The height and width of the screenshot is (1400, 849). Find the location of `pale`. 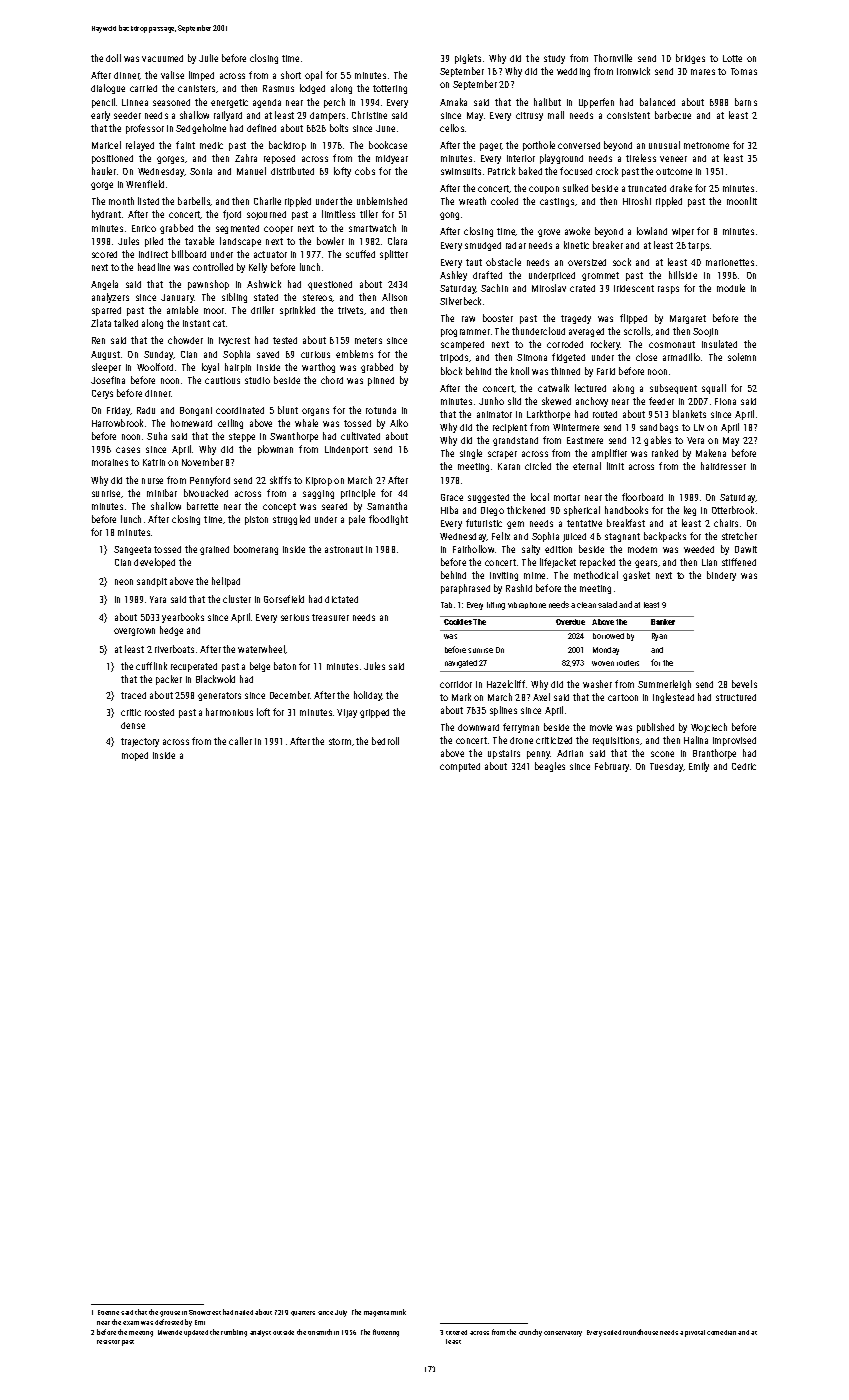

pale is located at coordinates (357, 520).
